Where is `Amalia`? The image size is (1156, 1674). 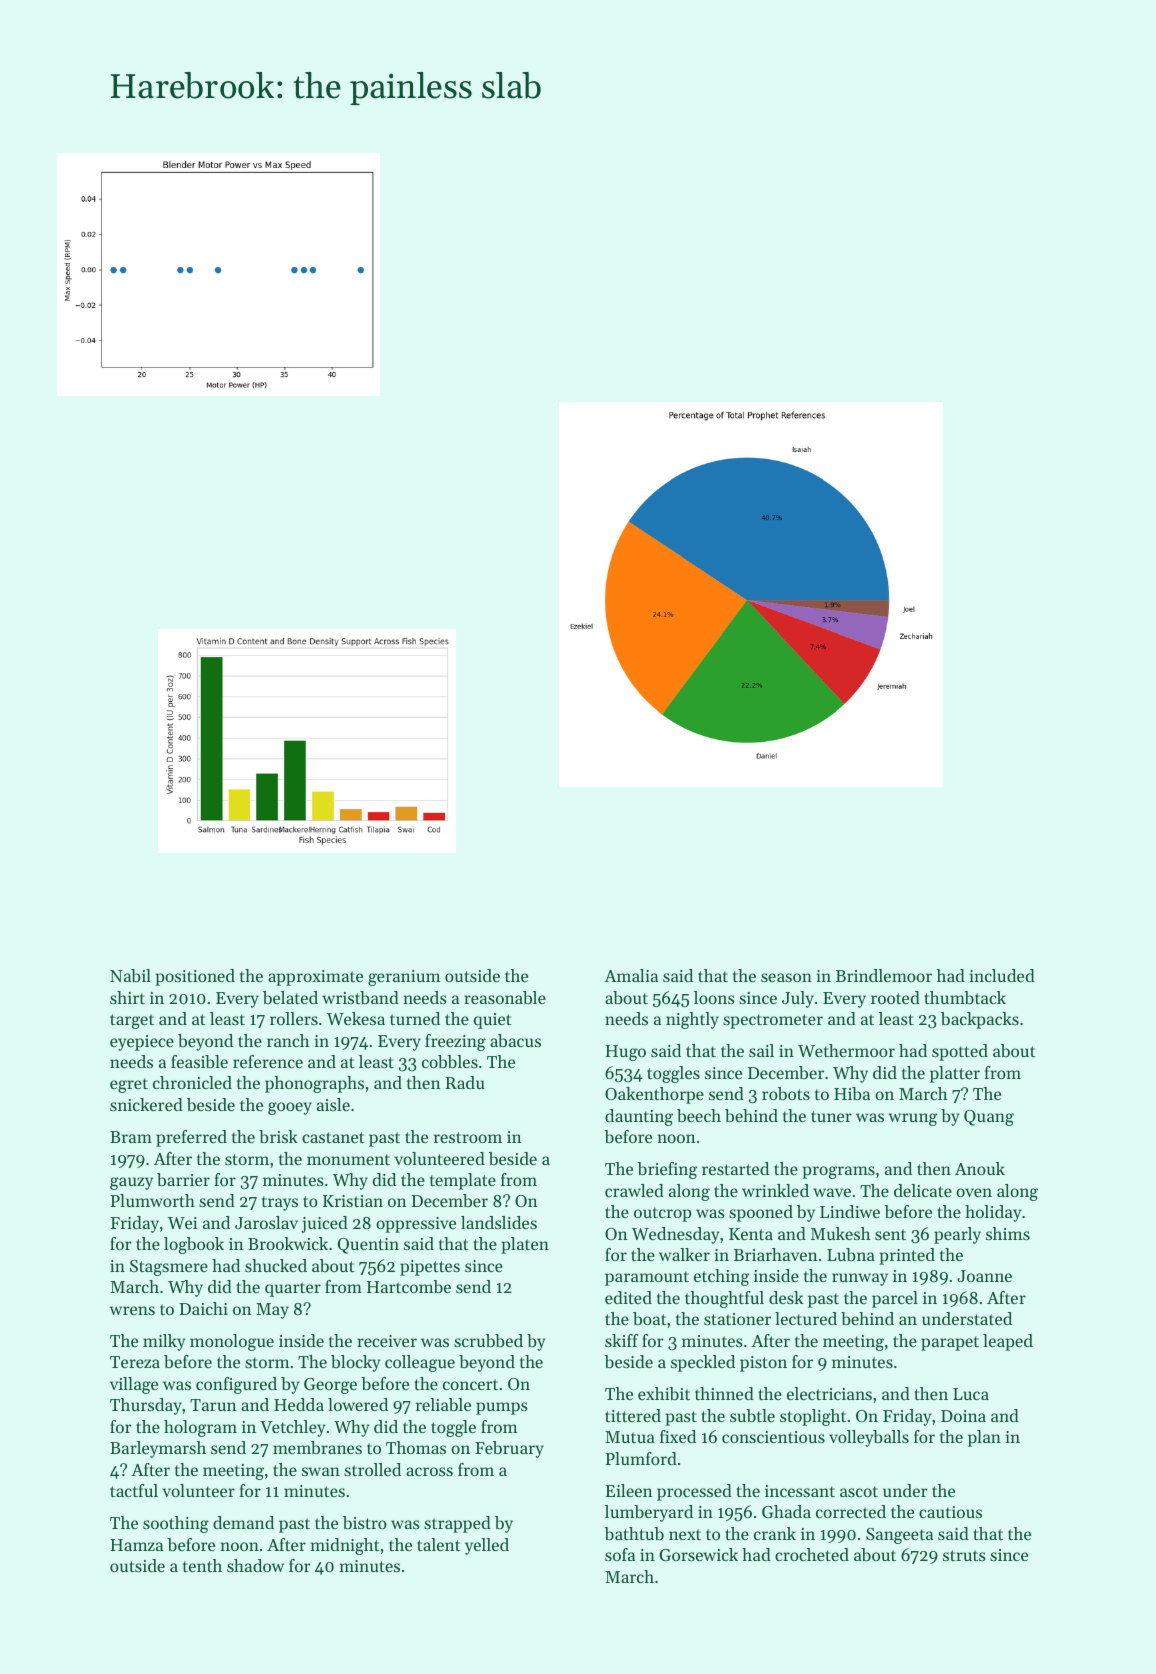 Amalia is located at coordinates (631, 975).
